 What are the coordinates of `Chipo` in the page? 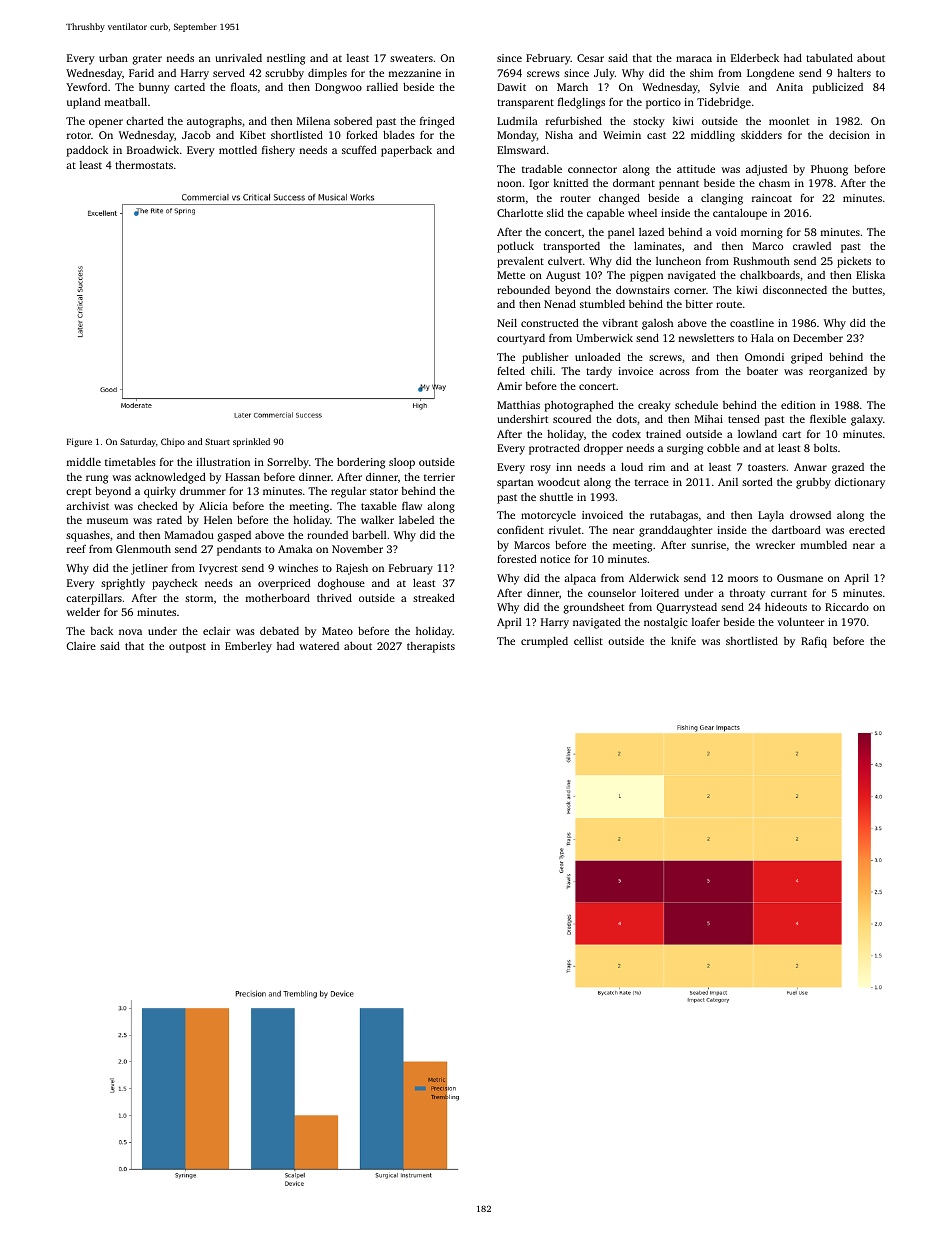 It's located at (173, 442).
